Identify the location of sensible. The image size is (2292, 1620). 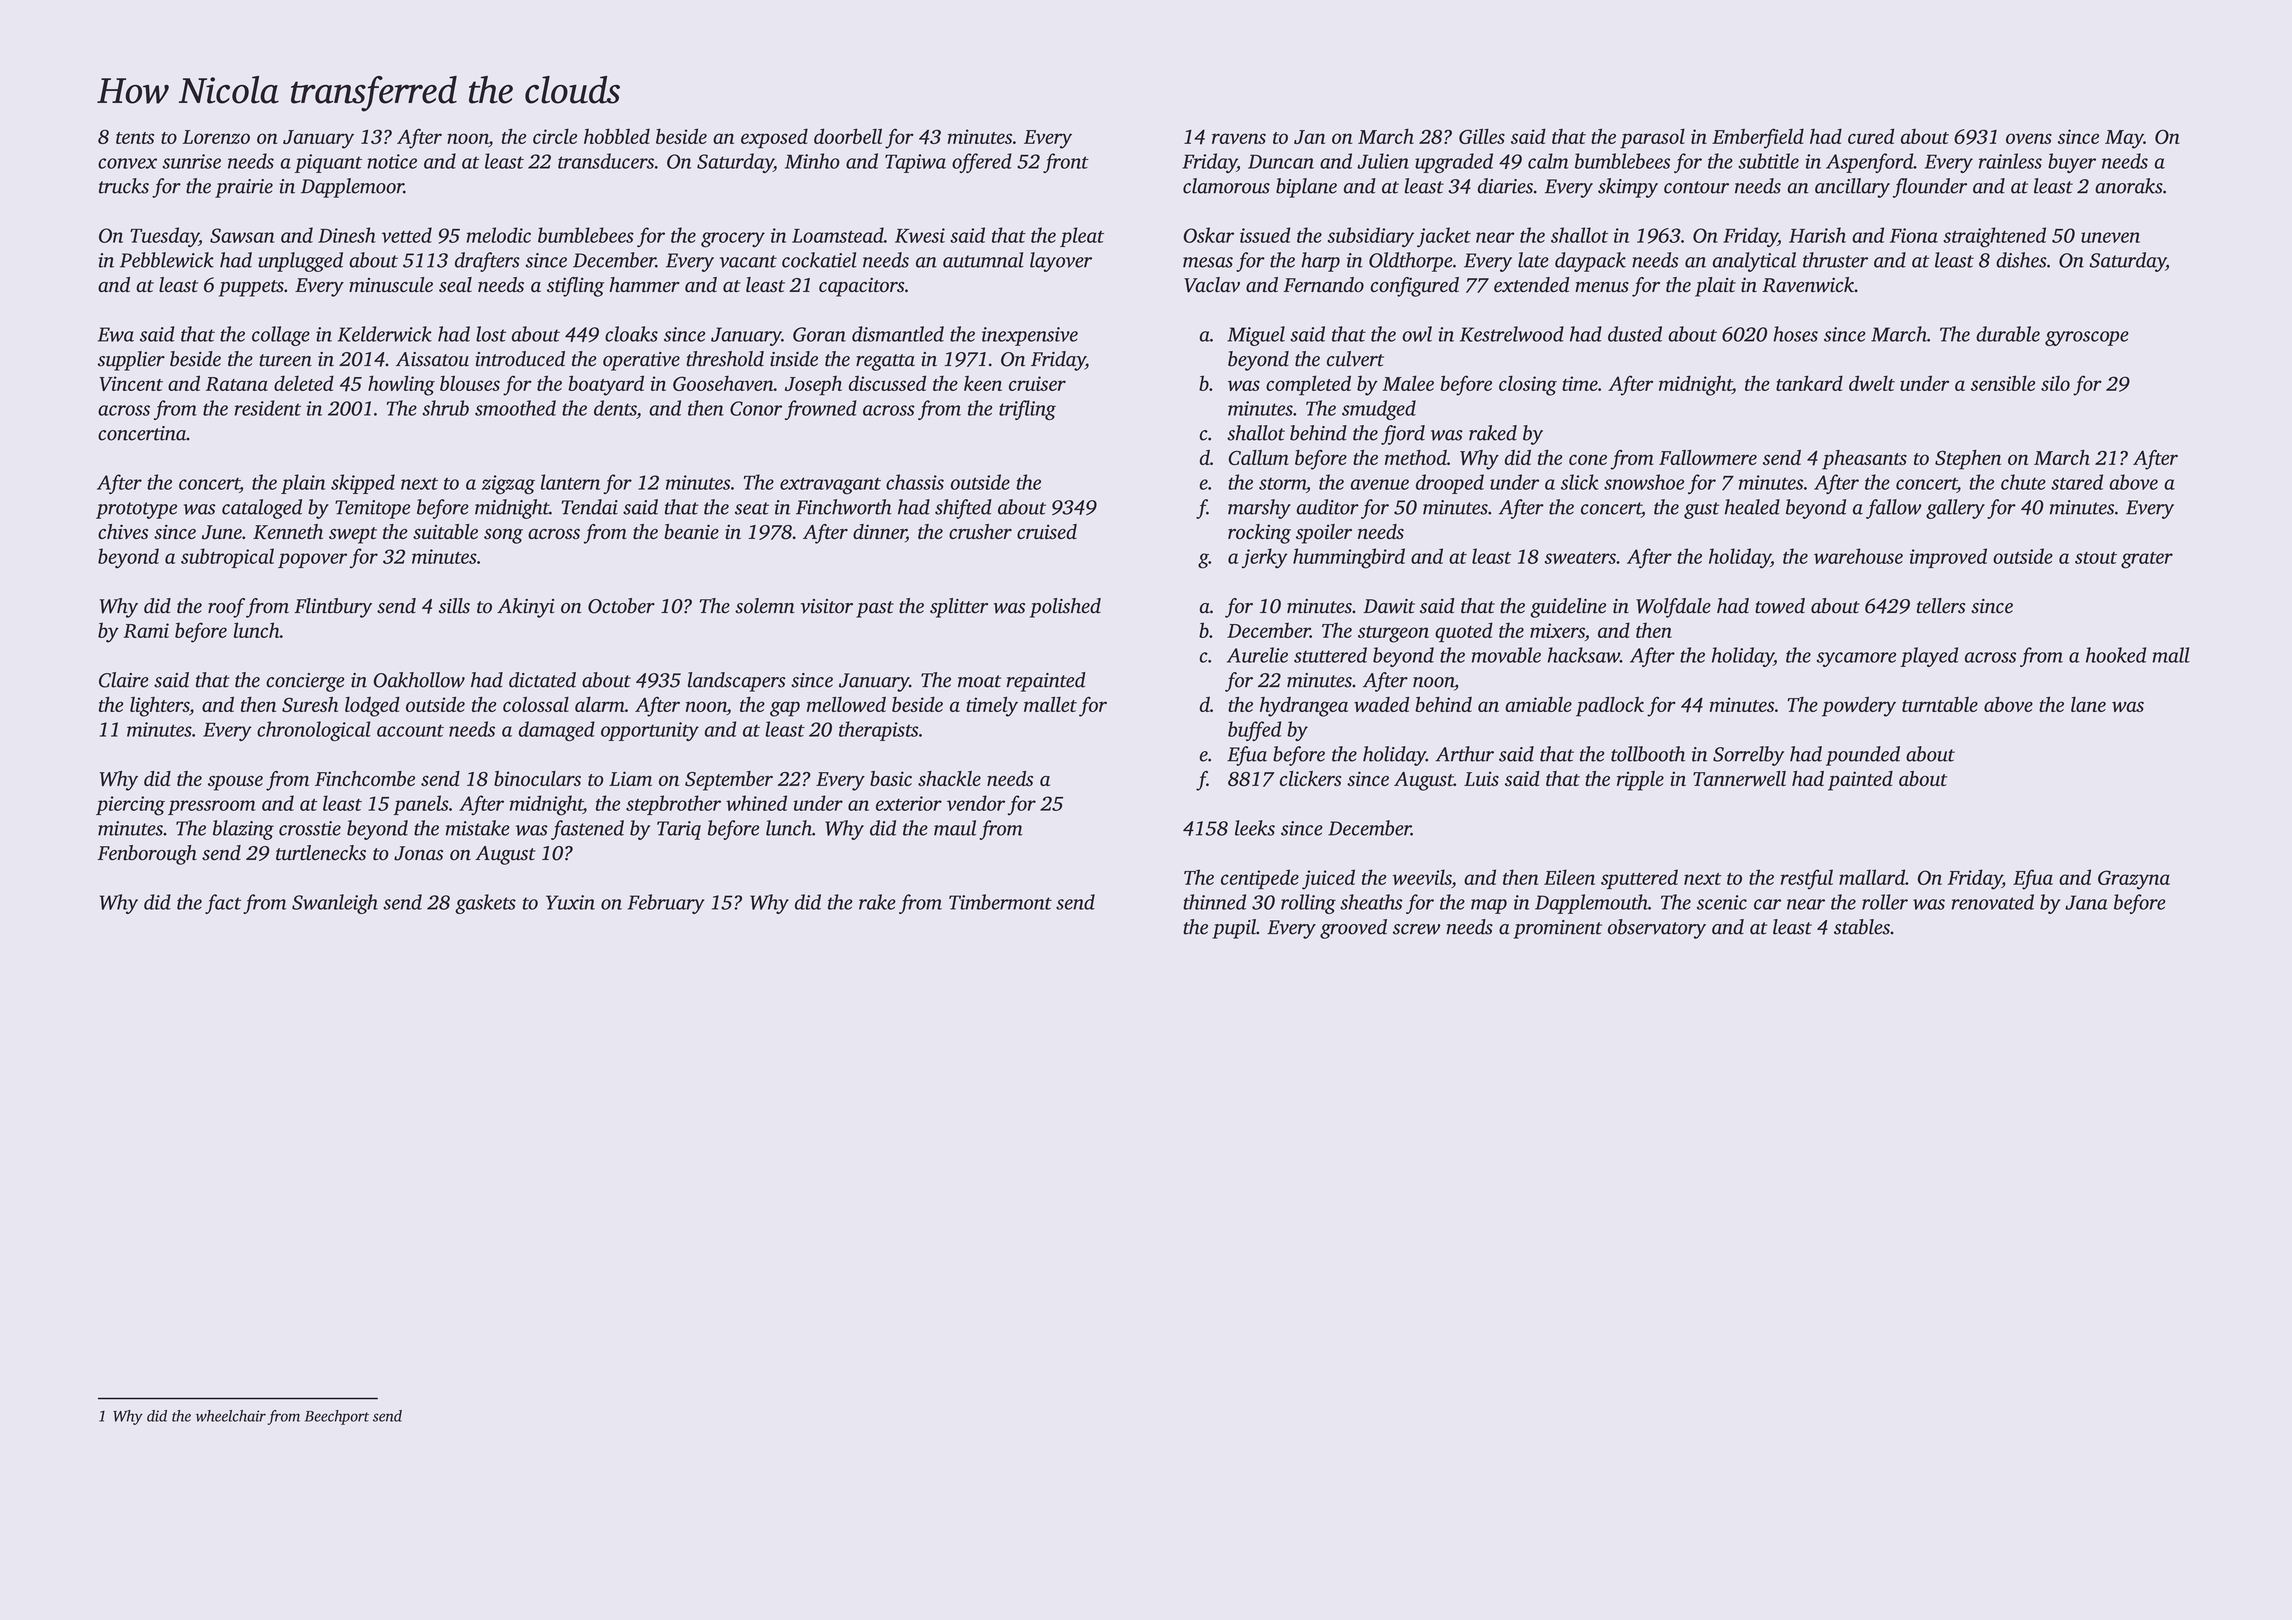
(2003, 383).
